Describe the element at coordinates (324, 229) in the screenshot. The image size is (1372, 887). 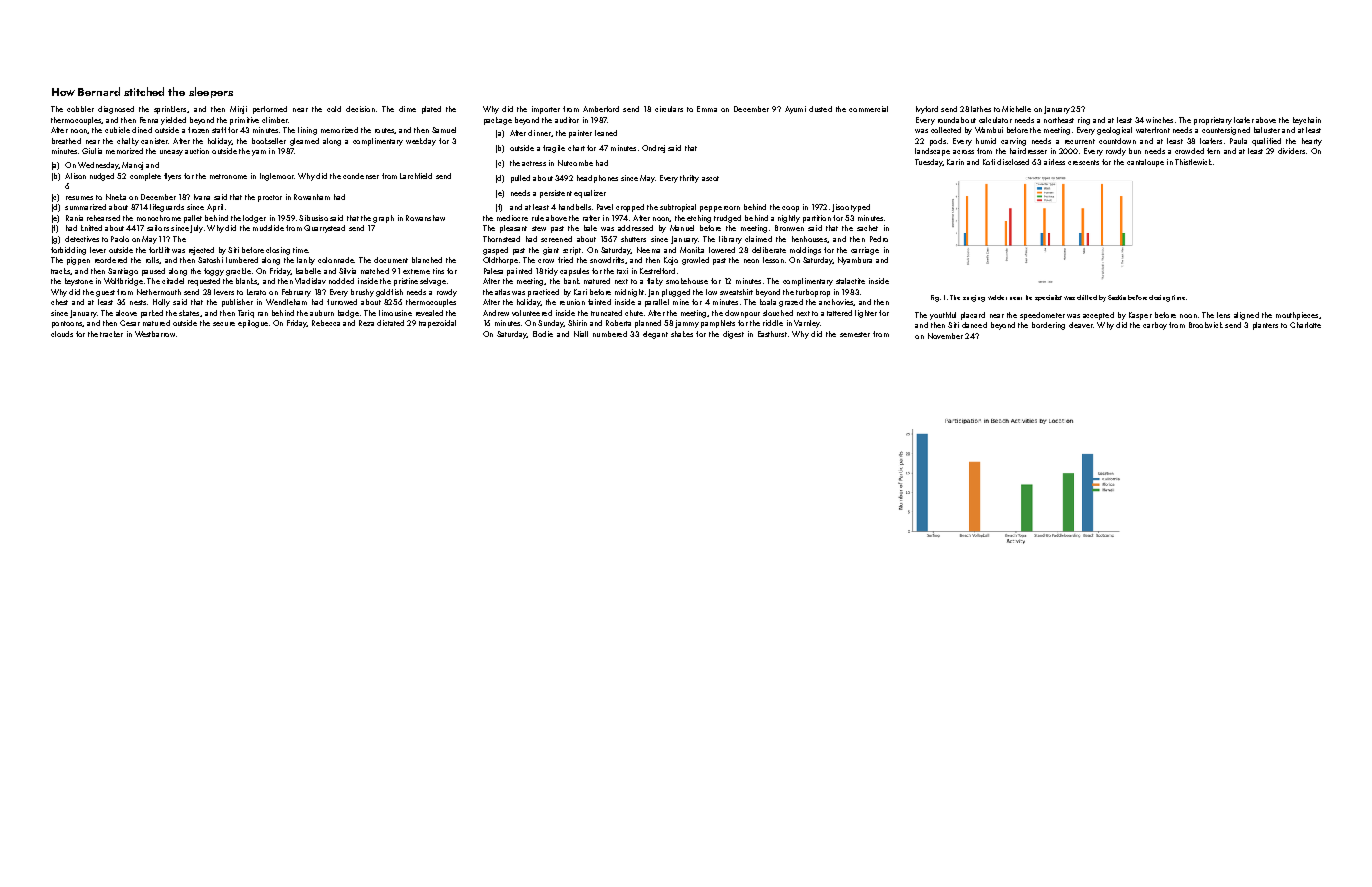
I see `Quarrystead` at that location.
